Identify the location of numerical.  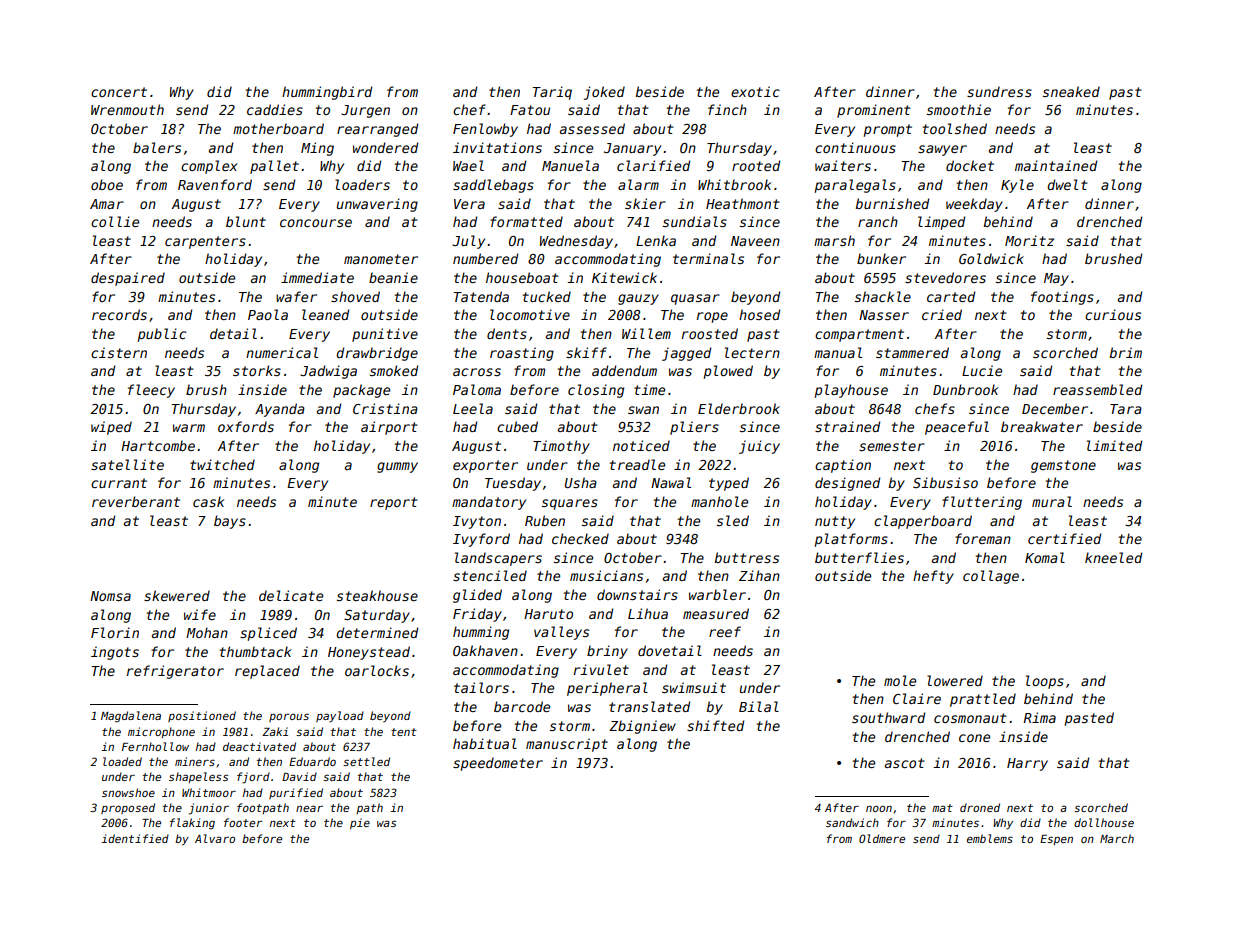
(282, 352).
